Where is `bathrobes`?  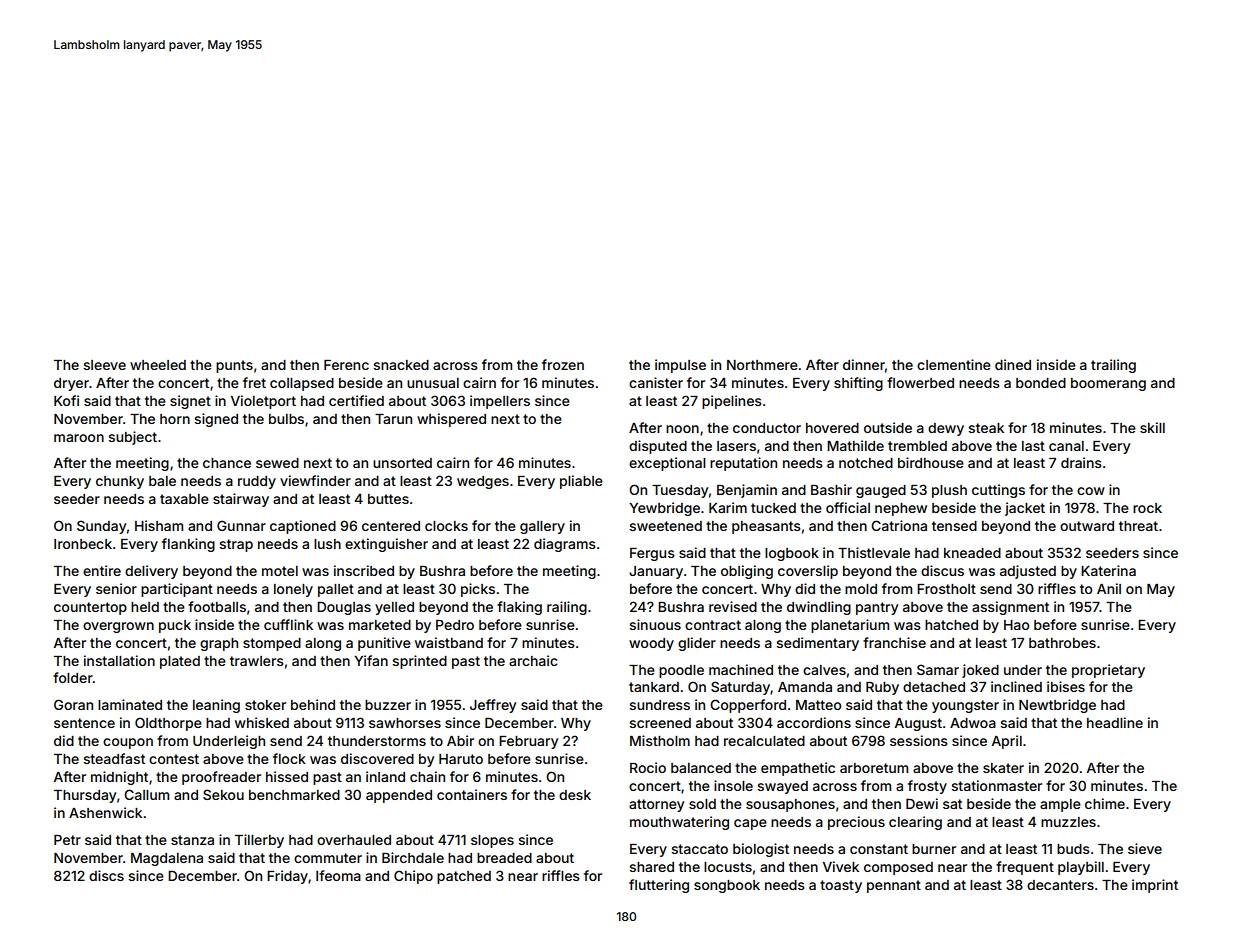
bathrobes is located at coordinates (1062, 643).
